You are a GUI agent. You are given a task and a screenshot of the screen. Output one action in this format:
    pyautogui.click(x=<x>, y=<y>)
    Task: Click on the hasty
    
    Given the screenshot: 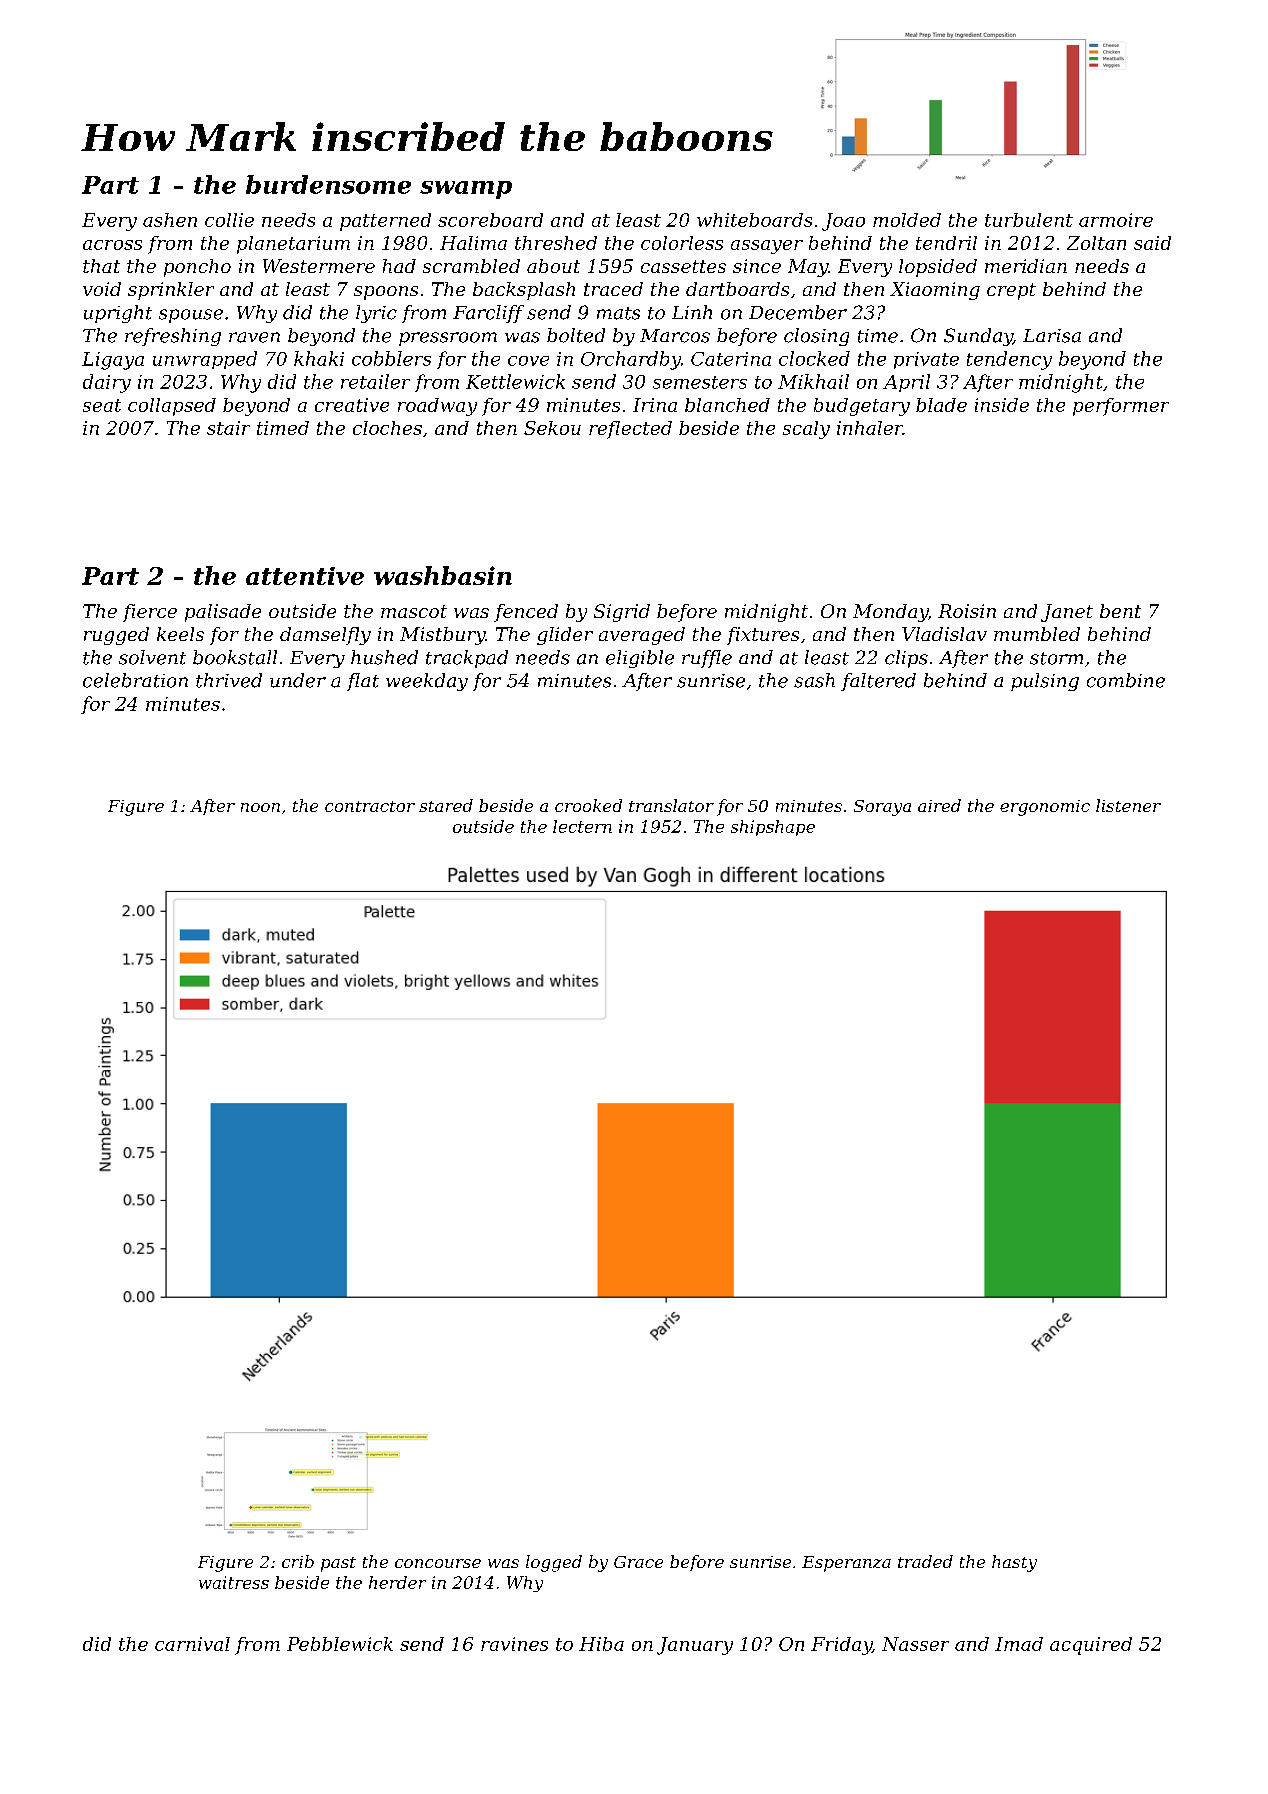 What is the action you would take?
    pyautogui.click(x=1014, y=1563)
